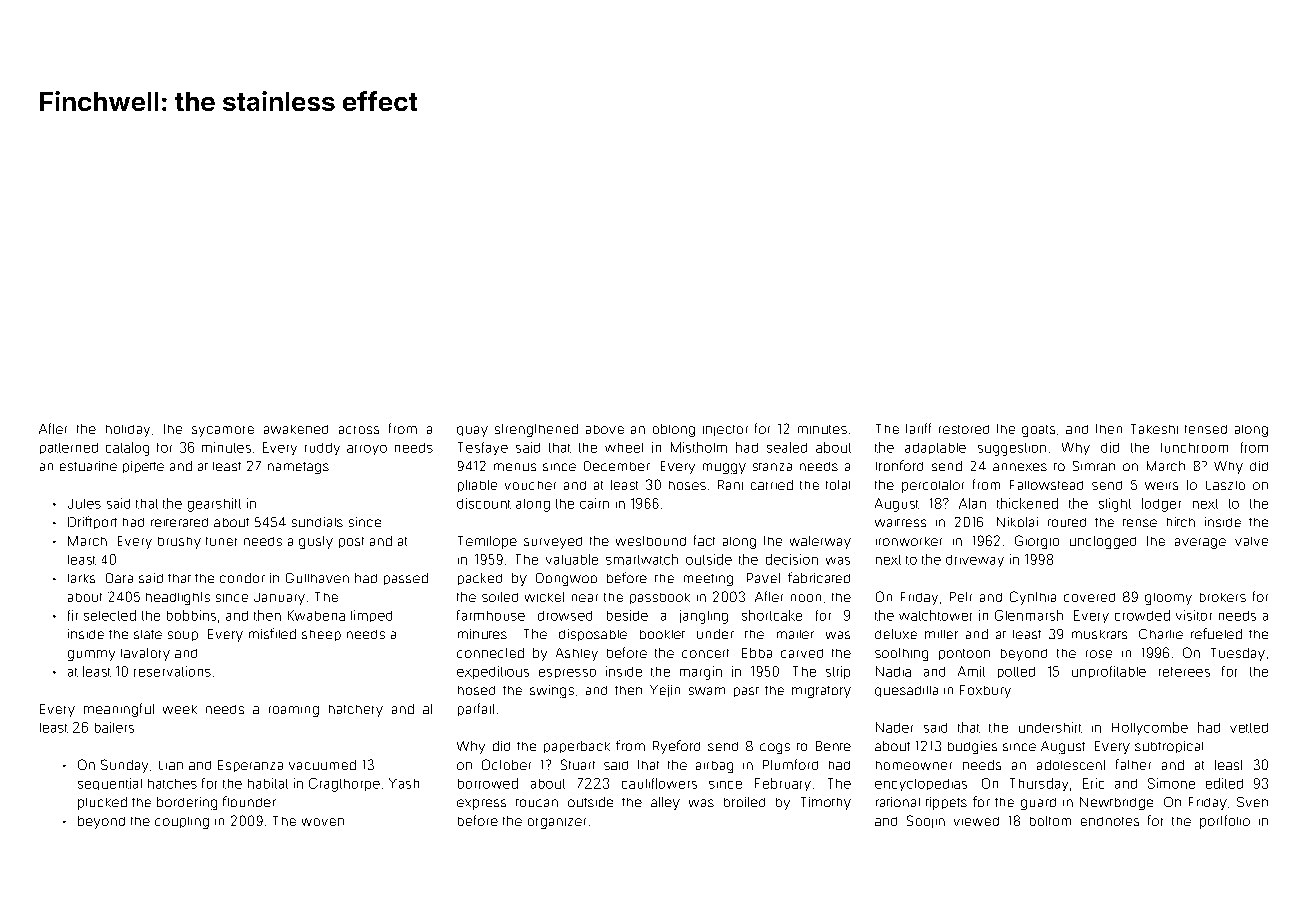  I want to click on Cynthia, so click(1033, 598).
